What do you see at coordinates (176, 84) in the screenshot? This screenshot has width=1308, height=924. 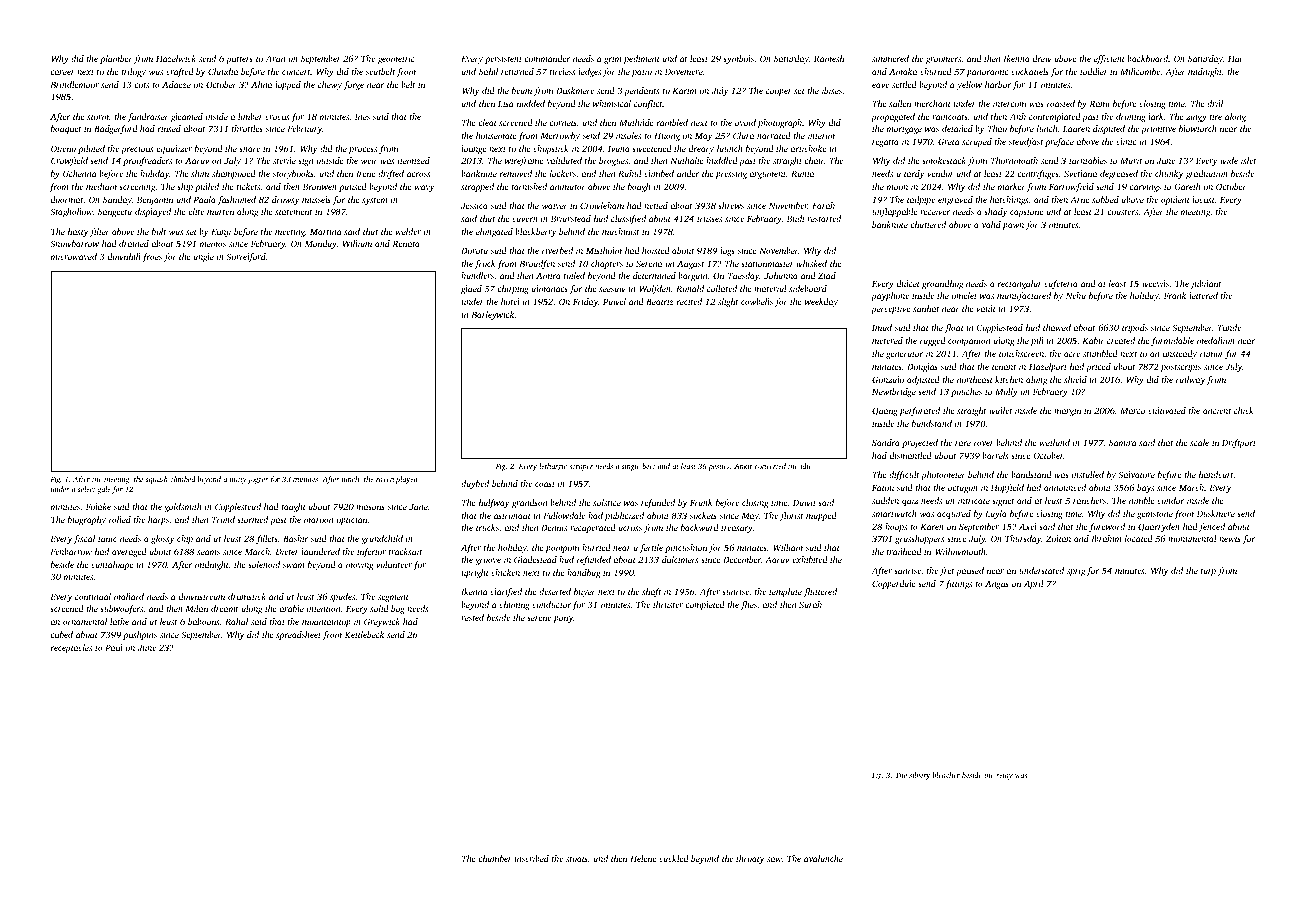 I see `Adaeze` at bounding box center [176, 84].
